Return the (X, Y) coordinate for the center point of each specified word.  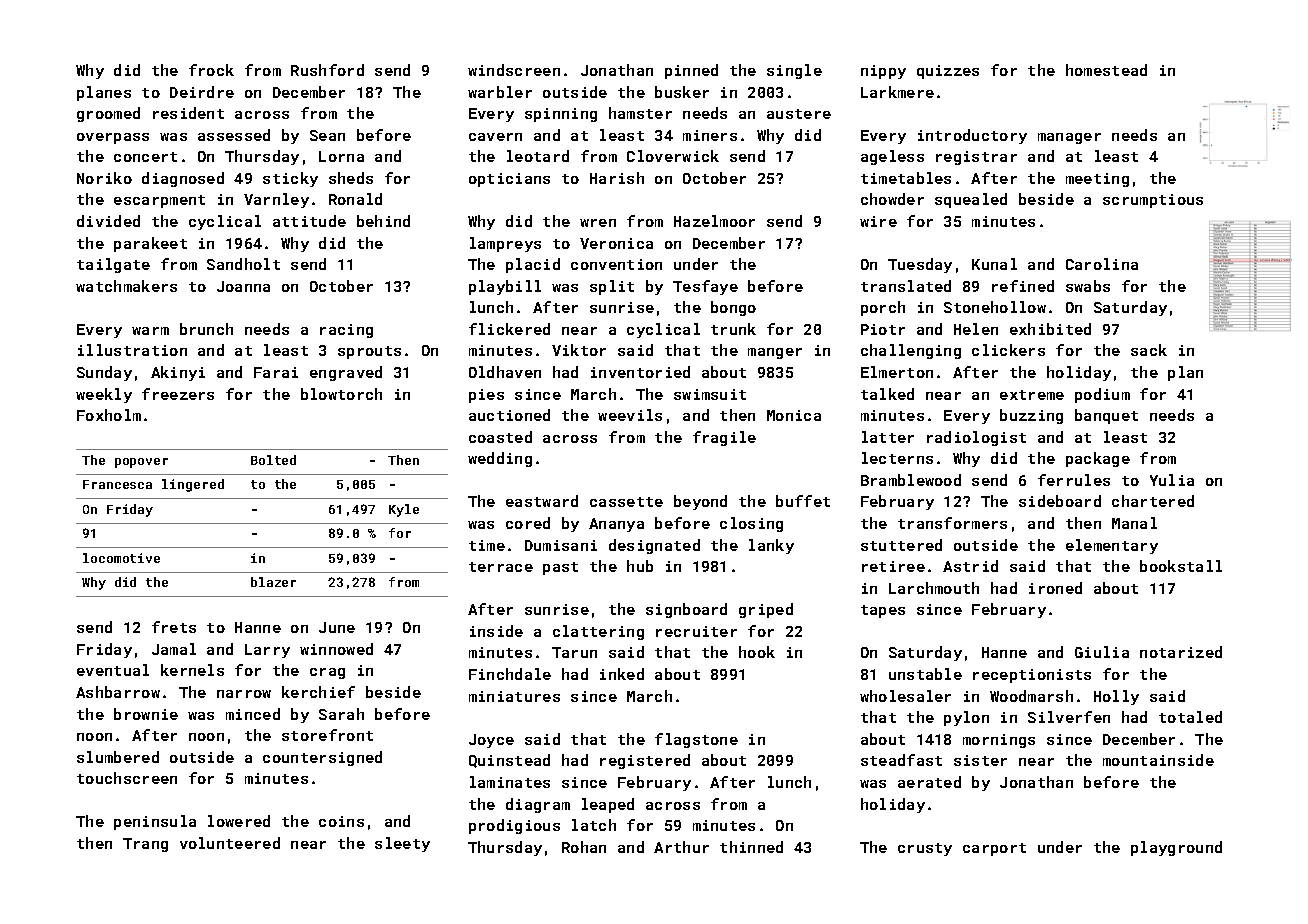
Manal (1134, 523)
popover (141, 463)
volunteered (230, 843)
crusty (925, 849)
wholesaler (905, 696)
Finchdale (510, 674)
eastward (542, 501)
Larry (267, 651)
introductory (972, 136)
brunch (206, 329)
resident (188, 113)
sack (1149, 350)
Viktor (579, 350)
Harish (617, 178)
